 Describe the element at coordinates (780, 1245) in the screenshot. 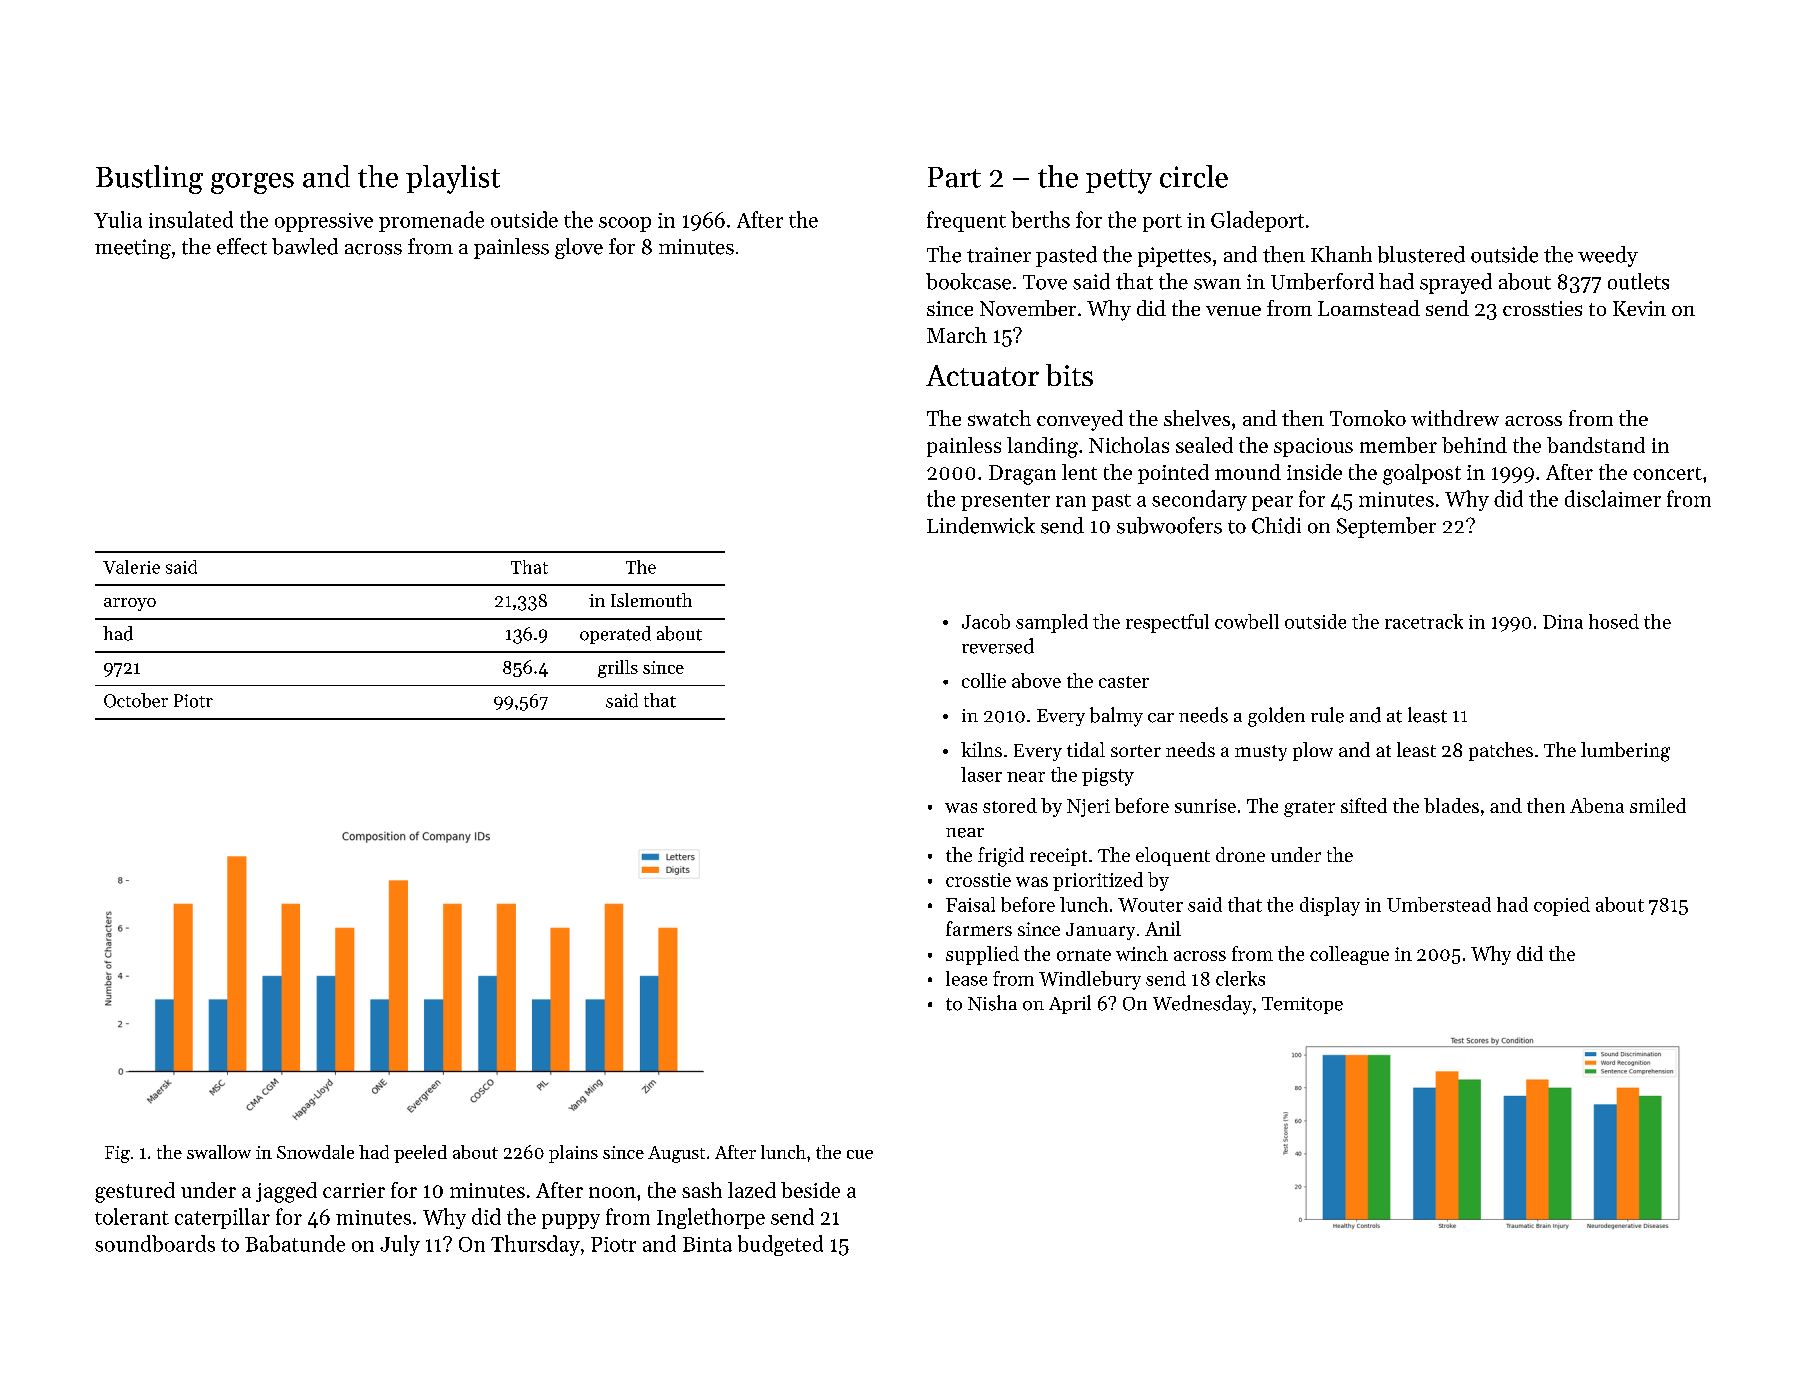

I see `budgeted` at that location.
